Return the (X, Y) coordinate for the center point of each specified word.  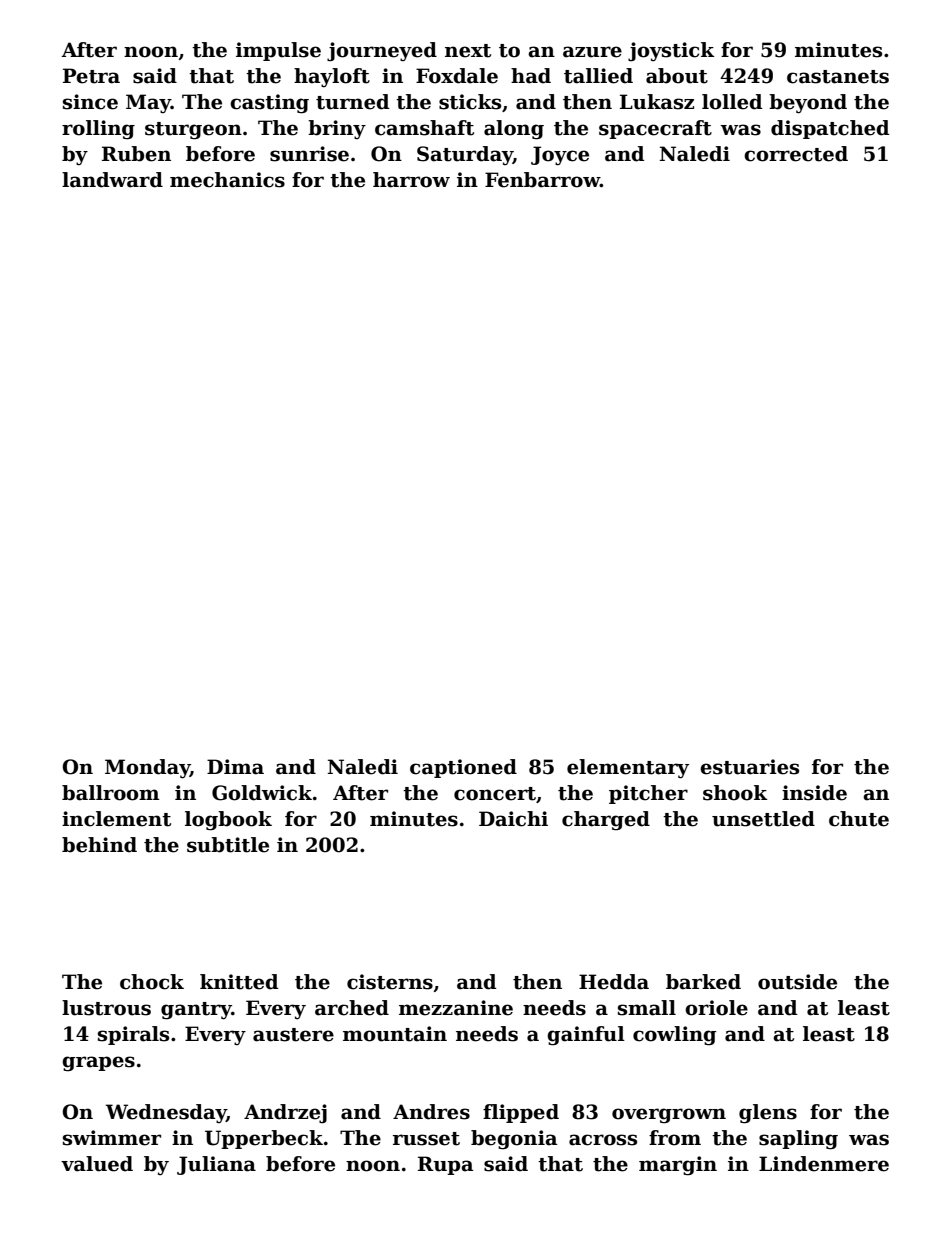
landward (112, 180)
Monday (147, 769)
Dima (235, 767)
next (468, 51)
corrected (796, 154)
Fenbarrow (542, 180)
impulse (278, 51)
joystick (671, 52)
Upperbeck (264, 1139)
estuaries (749, 767)
